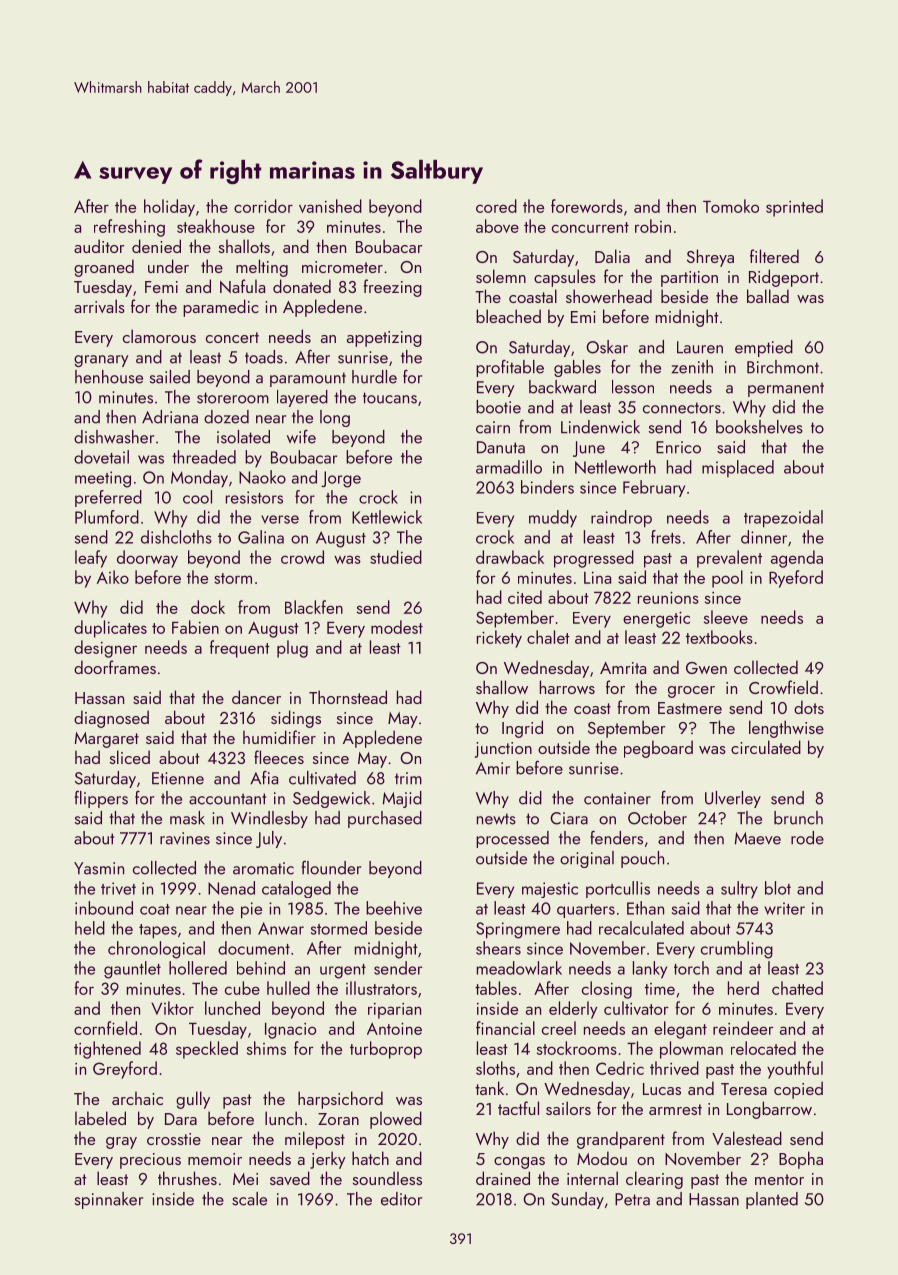 This page has width=898, height=1275. What do you see at coordinates (738, 468) in the page?
I see `misplaced` at bounding box center [738, 468].
